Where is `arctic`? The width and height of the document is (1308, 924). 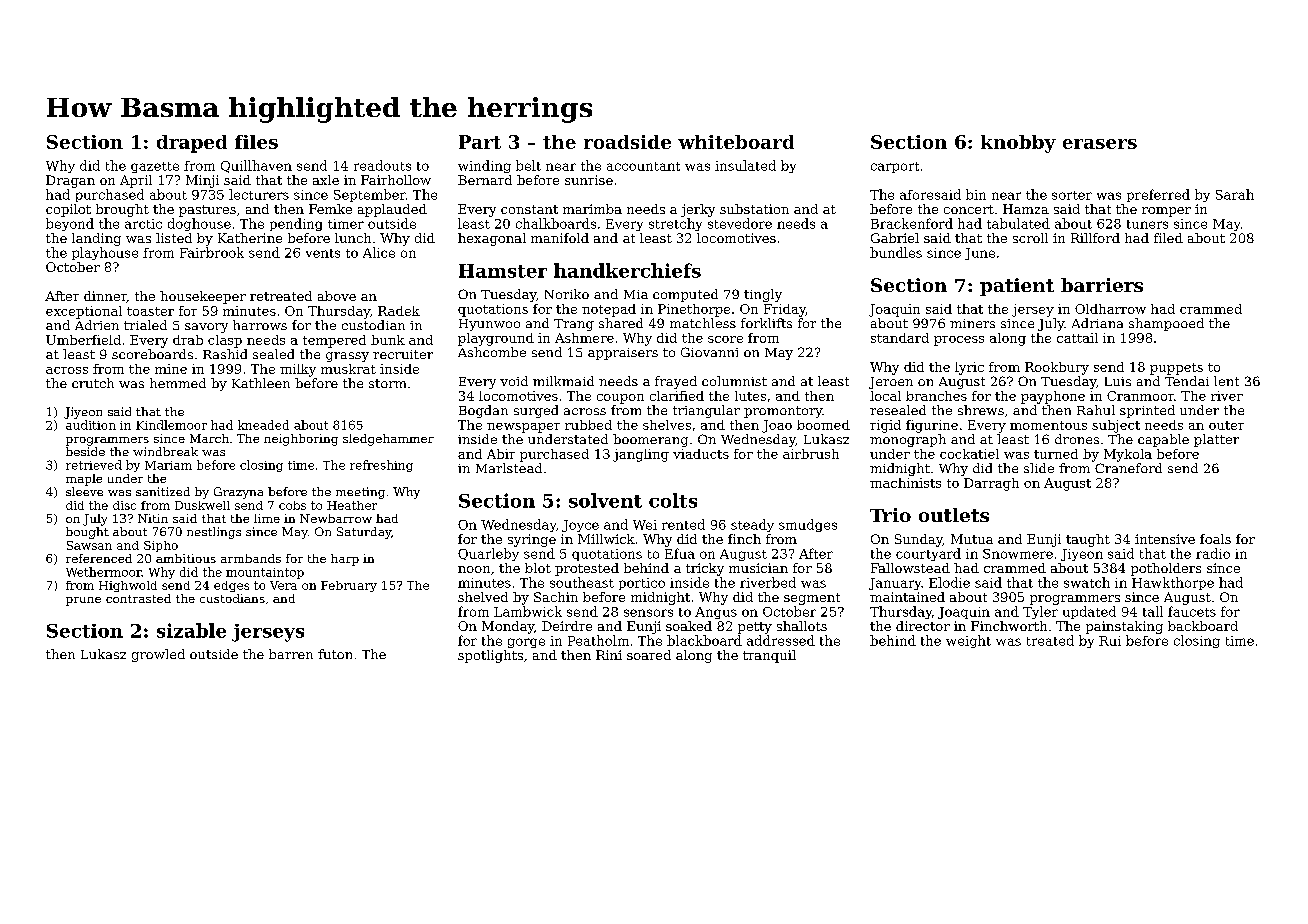
arctic is located at coordinates (143, 224).
